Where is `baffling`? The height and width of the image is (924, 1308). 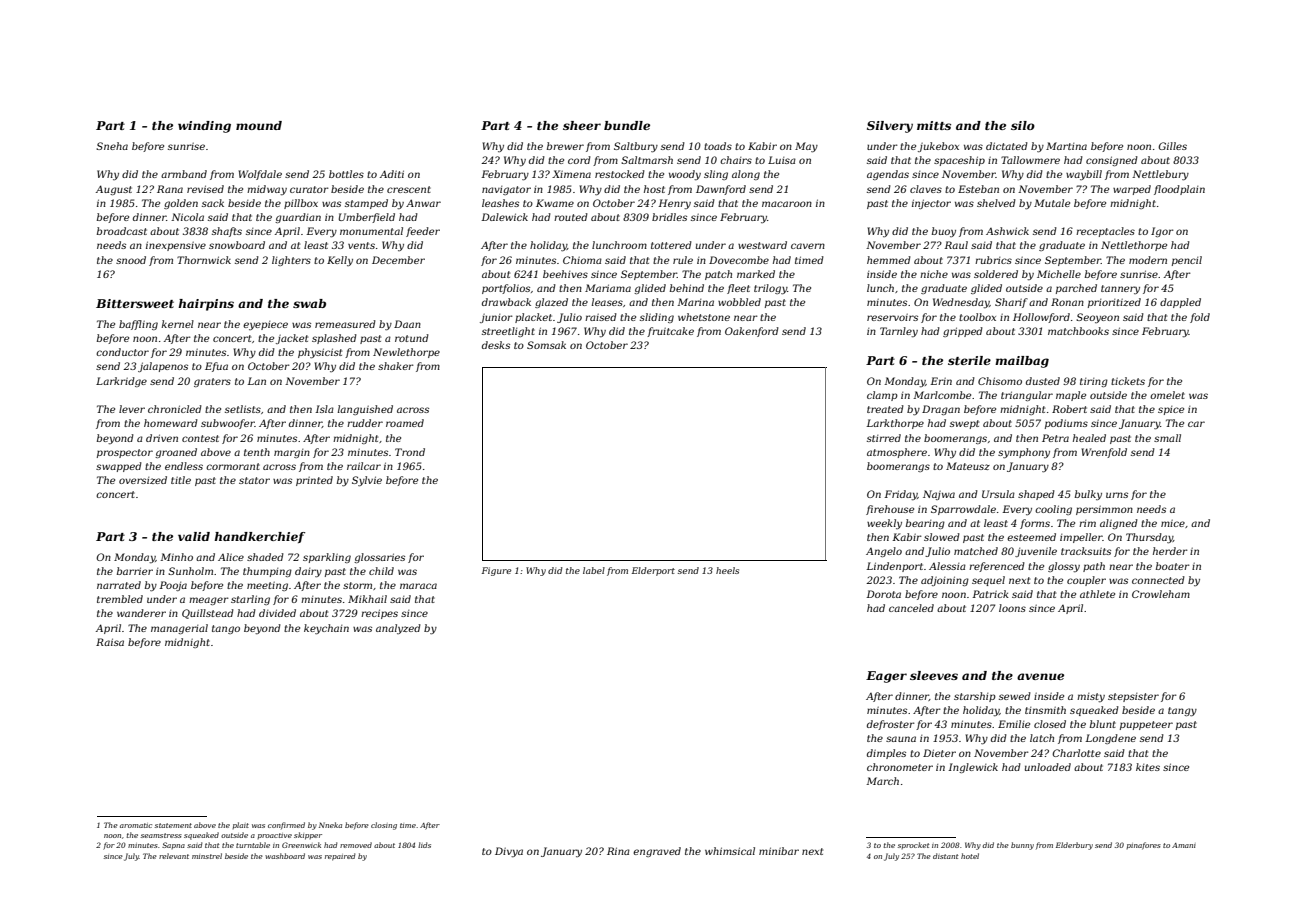 baffling is located at coordinates (138, 325).
